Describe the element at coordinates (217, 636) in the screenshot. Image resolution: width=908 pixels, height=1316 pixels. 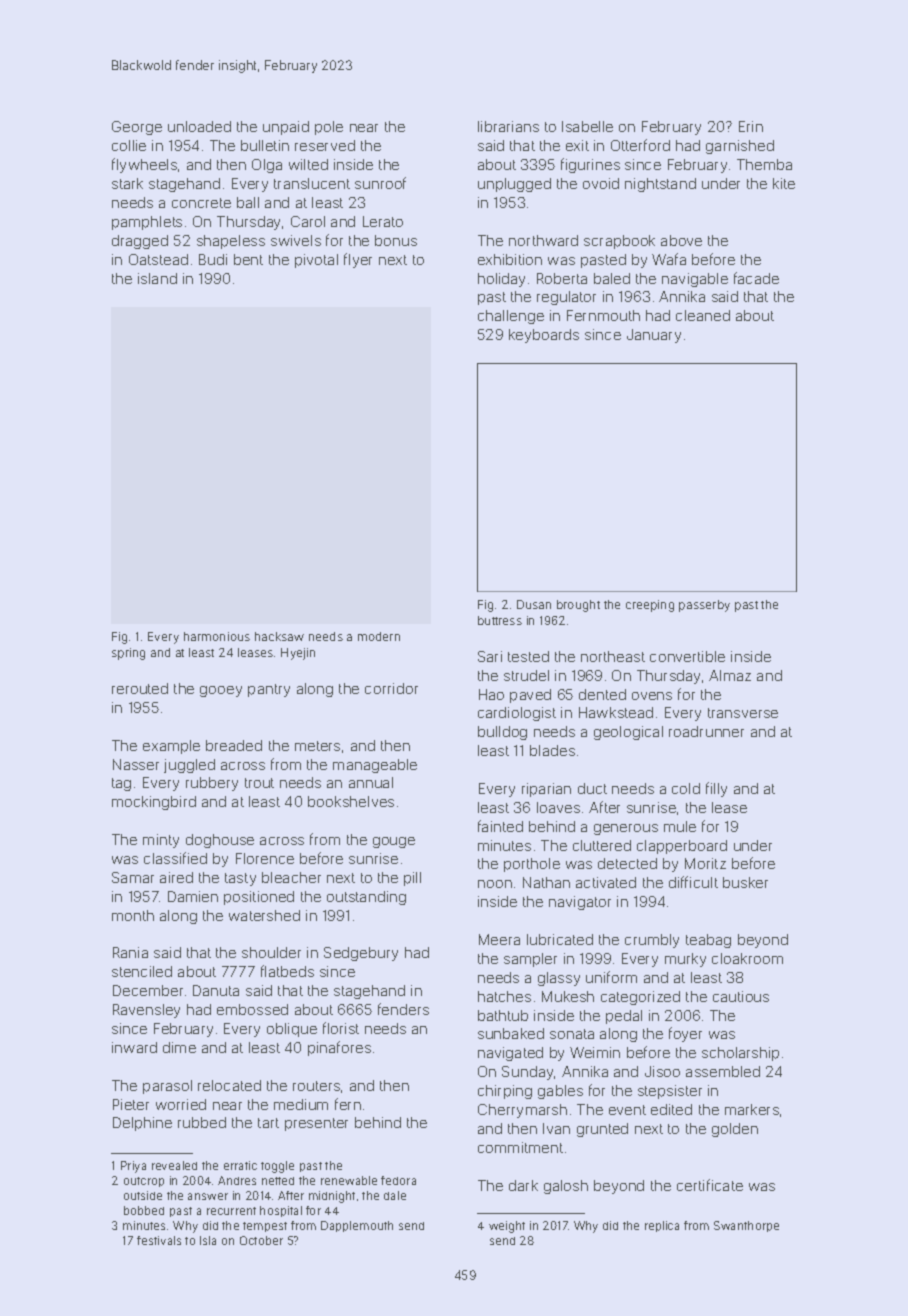
I see `harmonious` at that location.
